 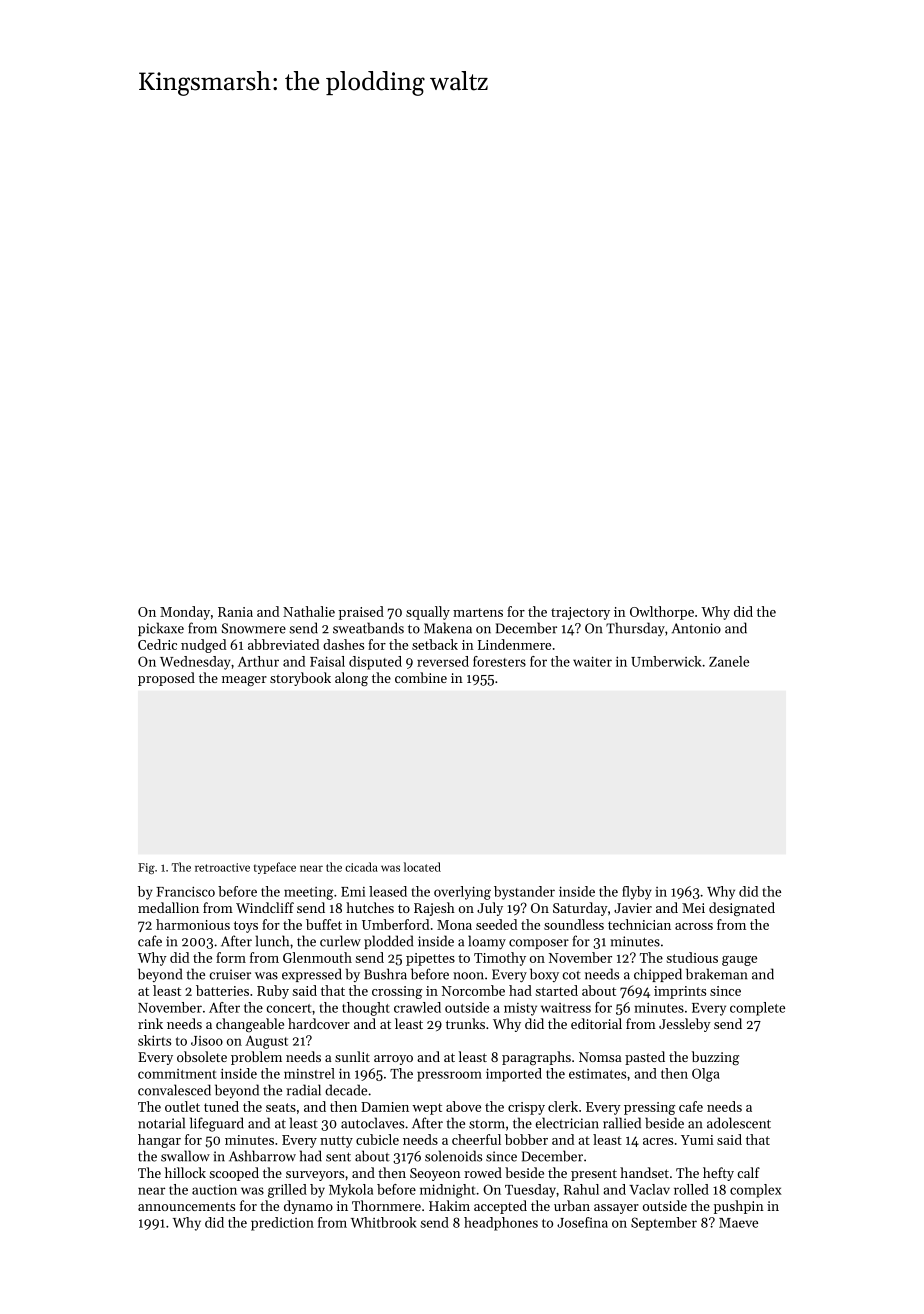 I want to click on Josefina, so click(x=582, y=1222).
